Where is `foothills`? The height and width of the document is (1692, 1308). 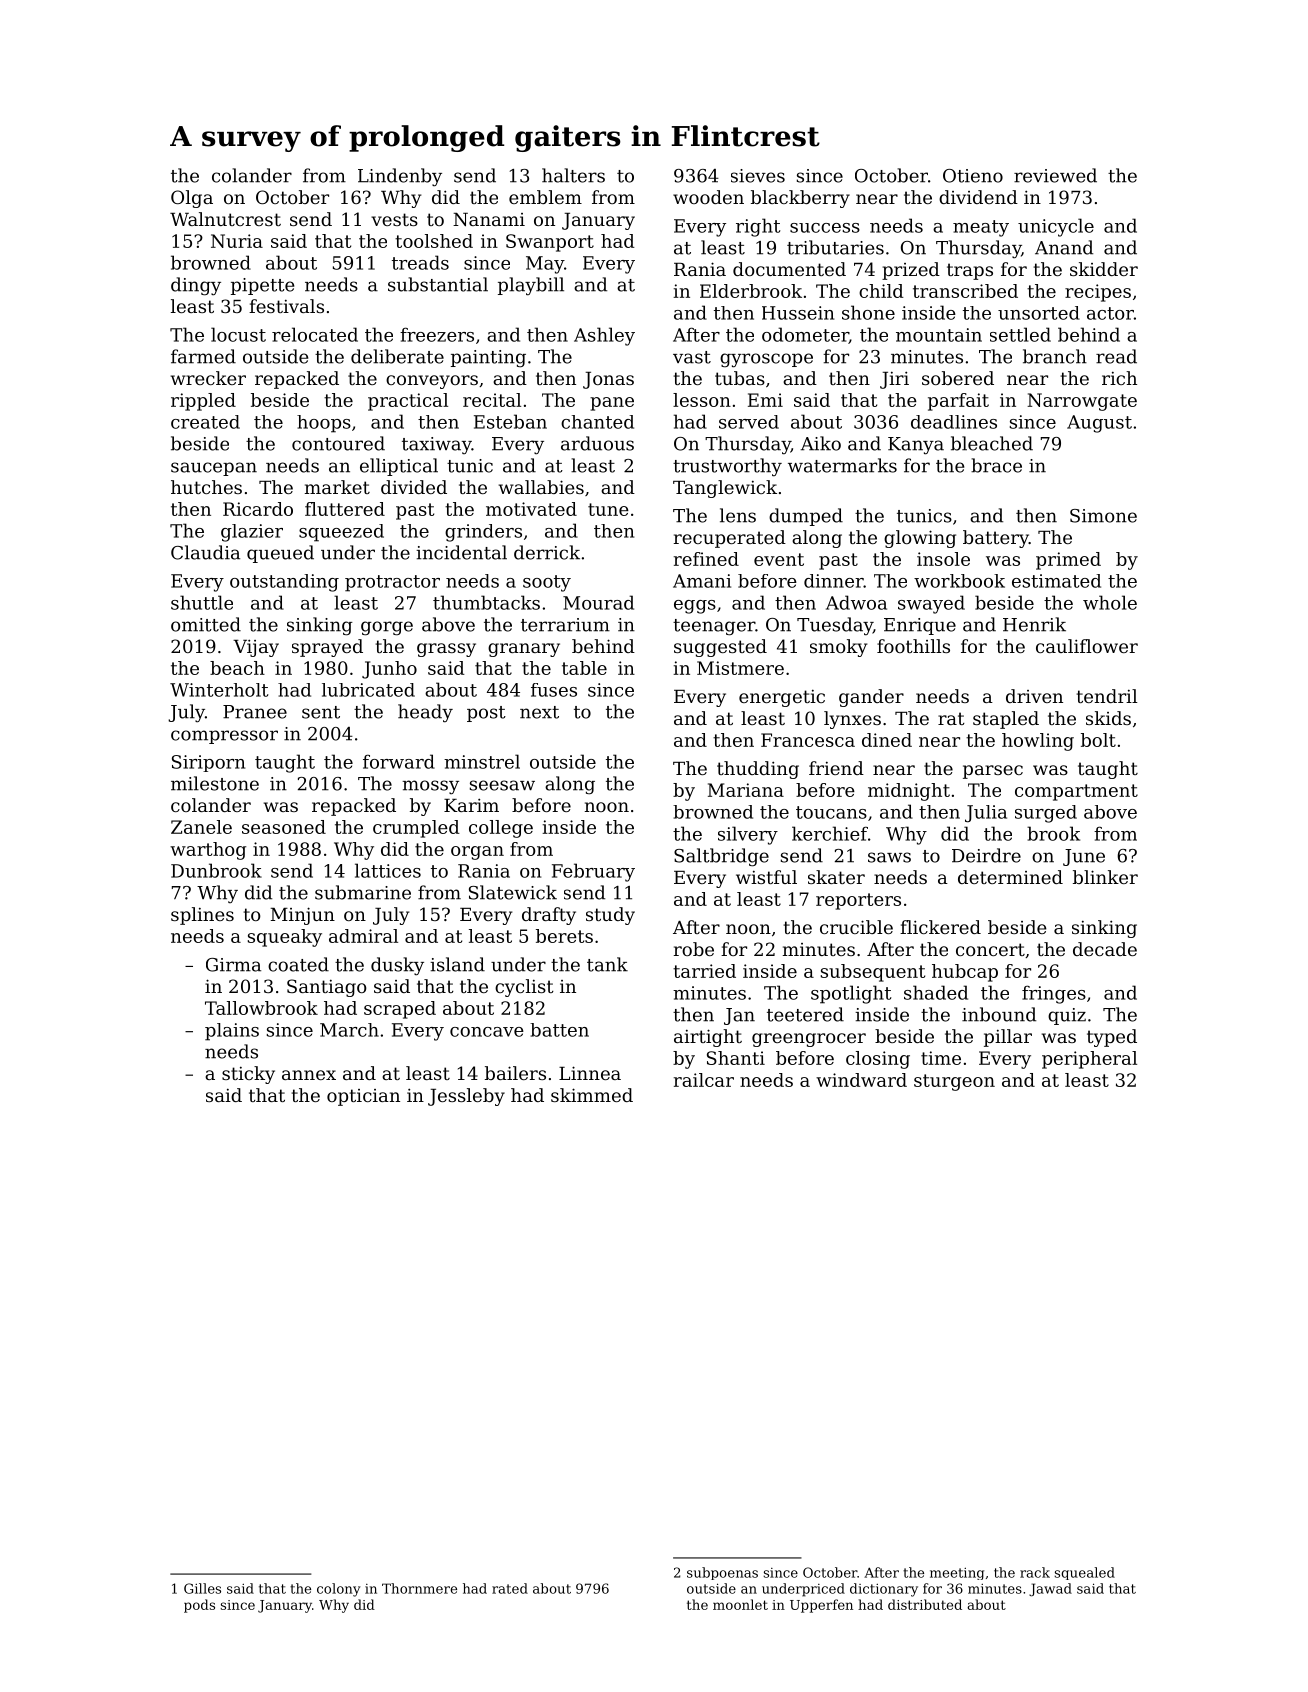
foothills is located at coordinates (913, 646).
